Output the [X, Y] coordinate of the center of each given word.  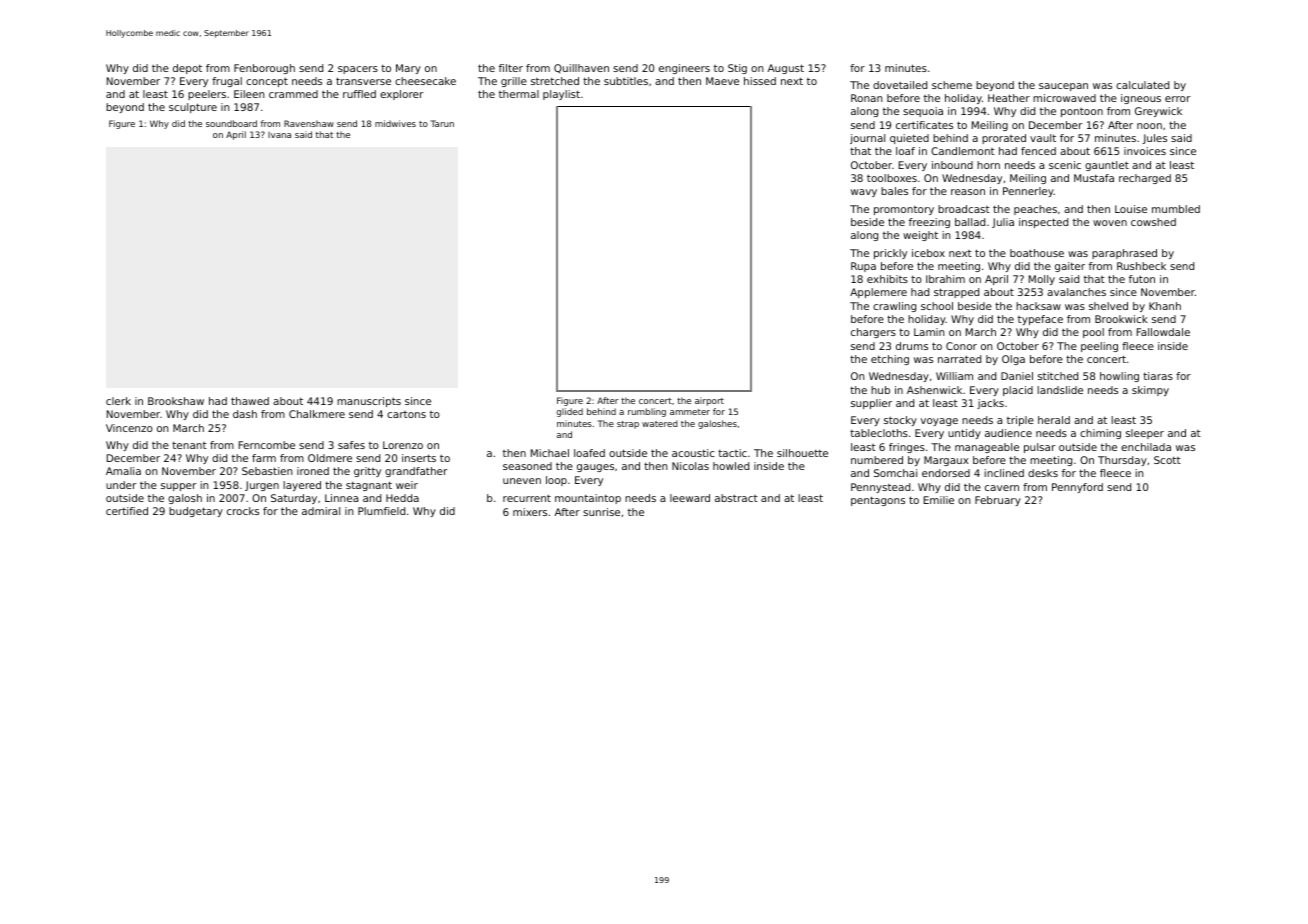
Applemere [878, 293]
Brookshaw [176, 401]
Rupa [863, 267]
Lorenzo [403, 445]
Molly [1042, 280]
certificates [924, 125]
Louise [1131, 209]
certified [127, 511]
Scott [1167, 460]
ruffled [359, 94]
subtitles [626, 81]
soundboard [231, 123]
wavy [864, 193]
